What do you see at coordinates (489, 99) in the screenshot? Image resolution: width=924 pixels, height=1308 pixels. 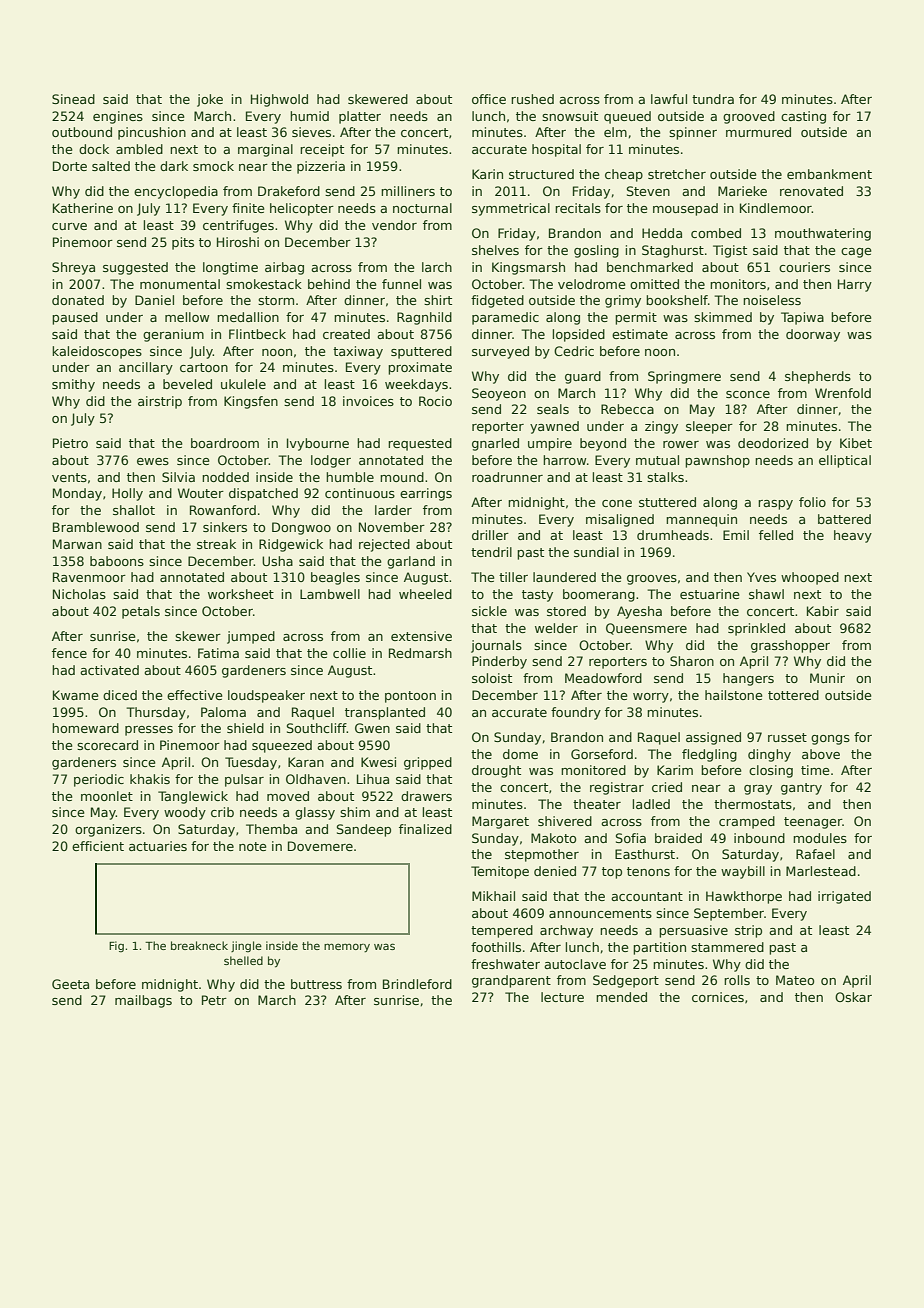 I see `office` at bounding box center [489, 99].
